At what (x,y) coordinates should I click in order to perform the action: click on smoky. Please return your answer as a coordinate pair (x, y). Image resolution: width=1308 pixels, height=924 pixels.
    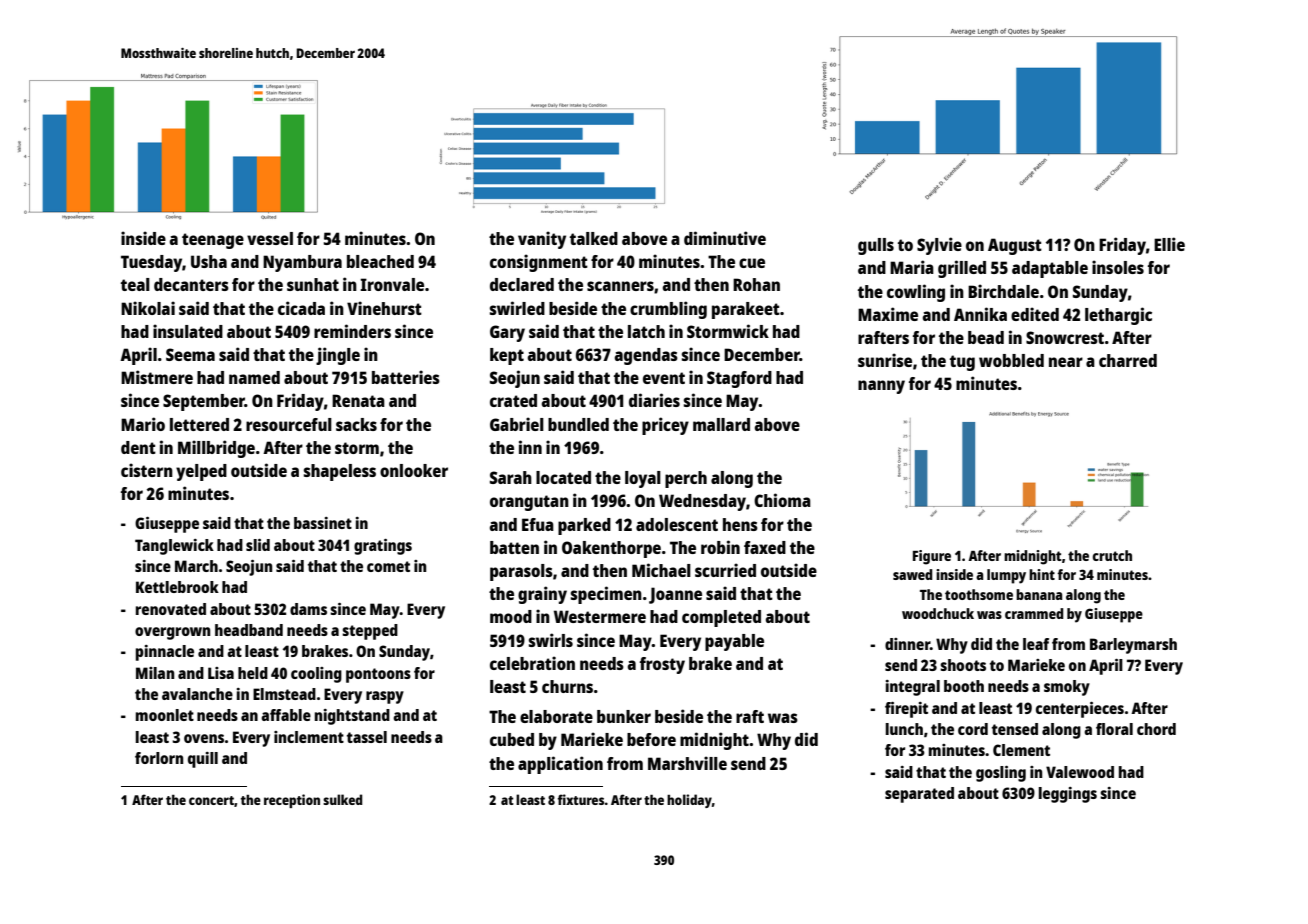
    Looking at the image, I should click on (1067, 688).
